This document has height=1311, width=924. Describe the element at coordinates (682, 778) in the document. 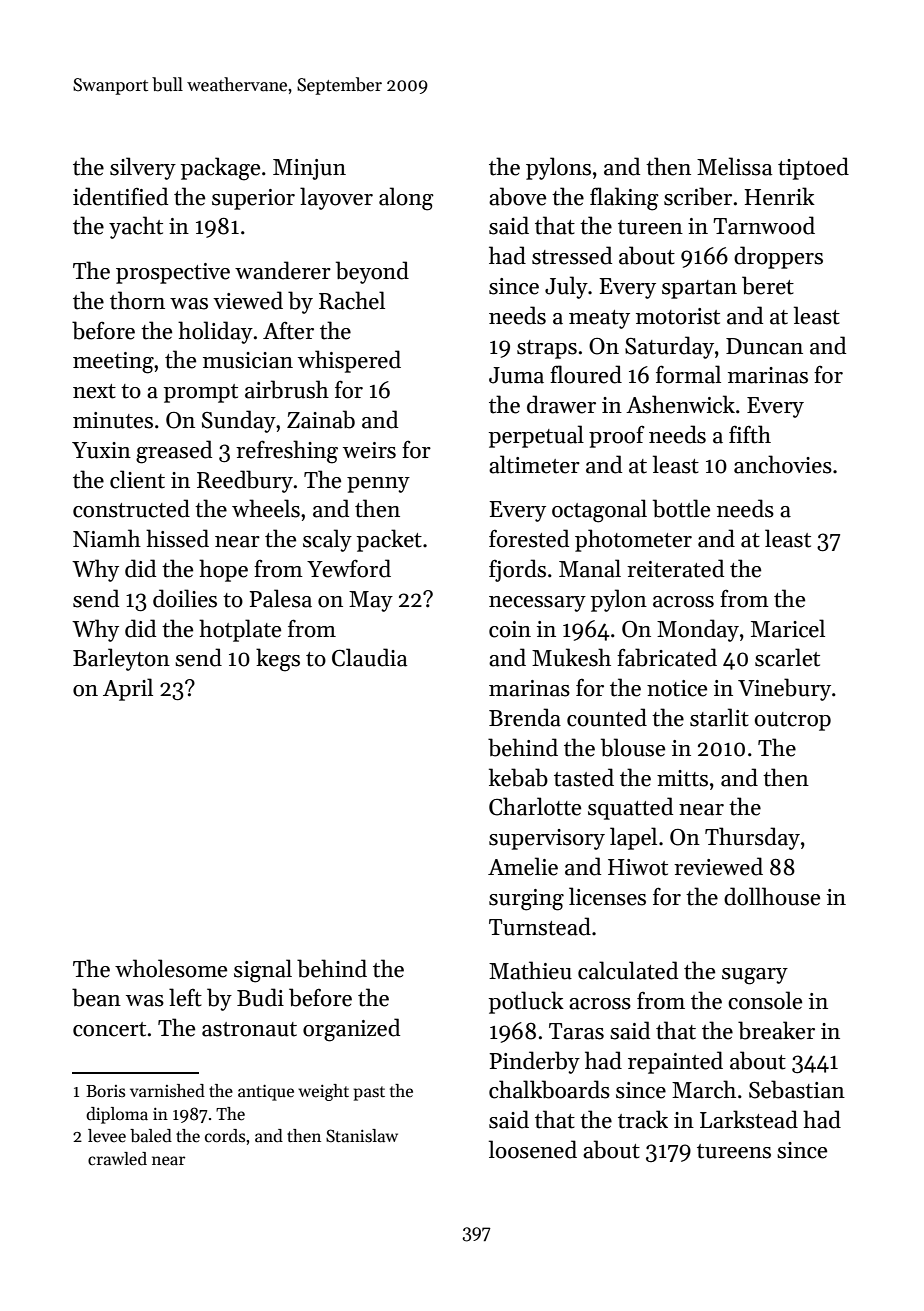

I see `mitts` at that location.
